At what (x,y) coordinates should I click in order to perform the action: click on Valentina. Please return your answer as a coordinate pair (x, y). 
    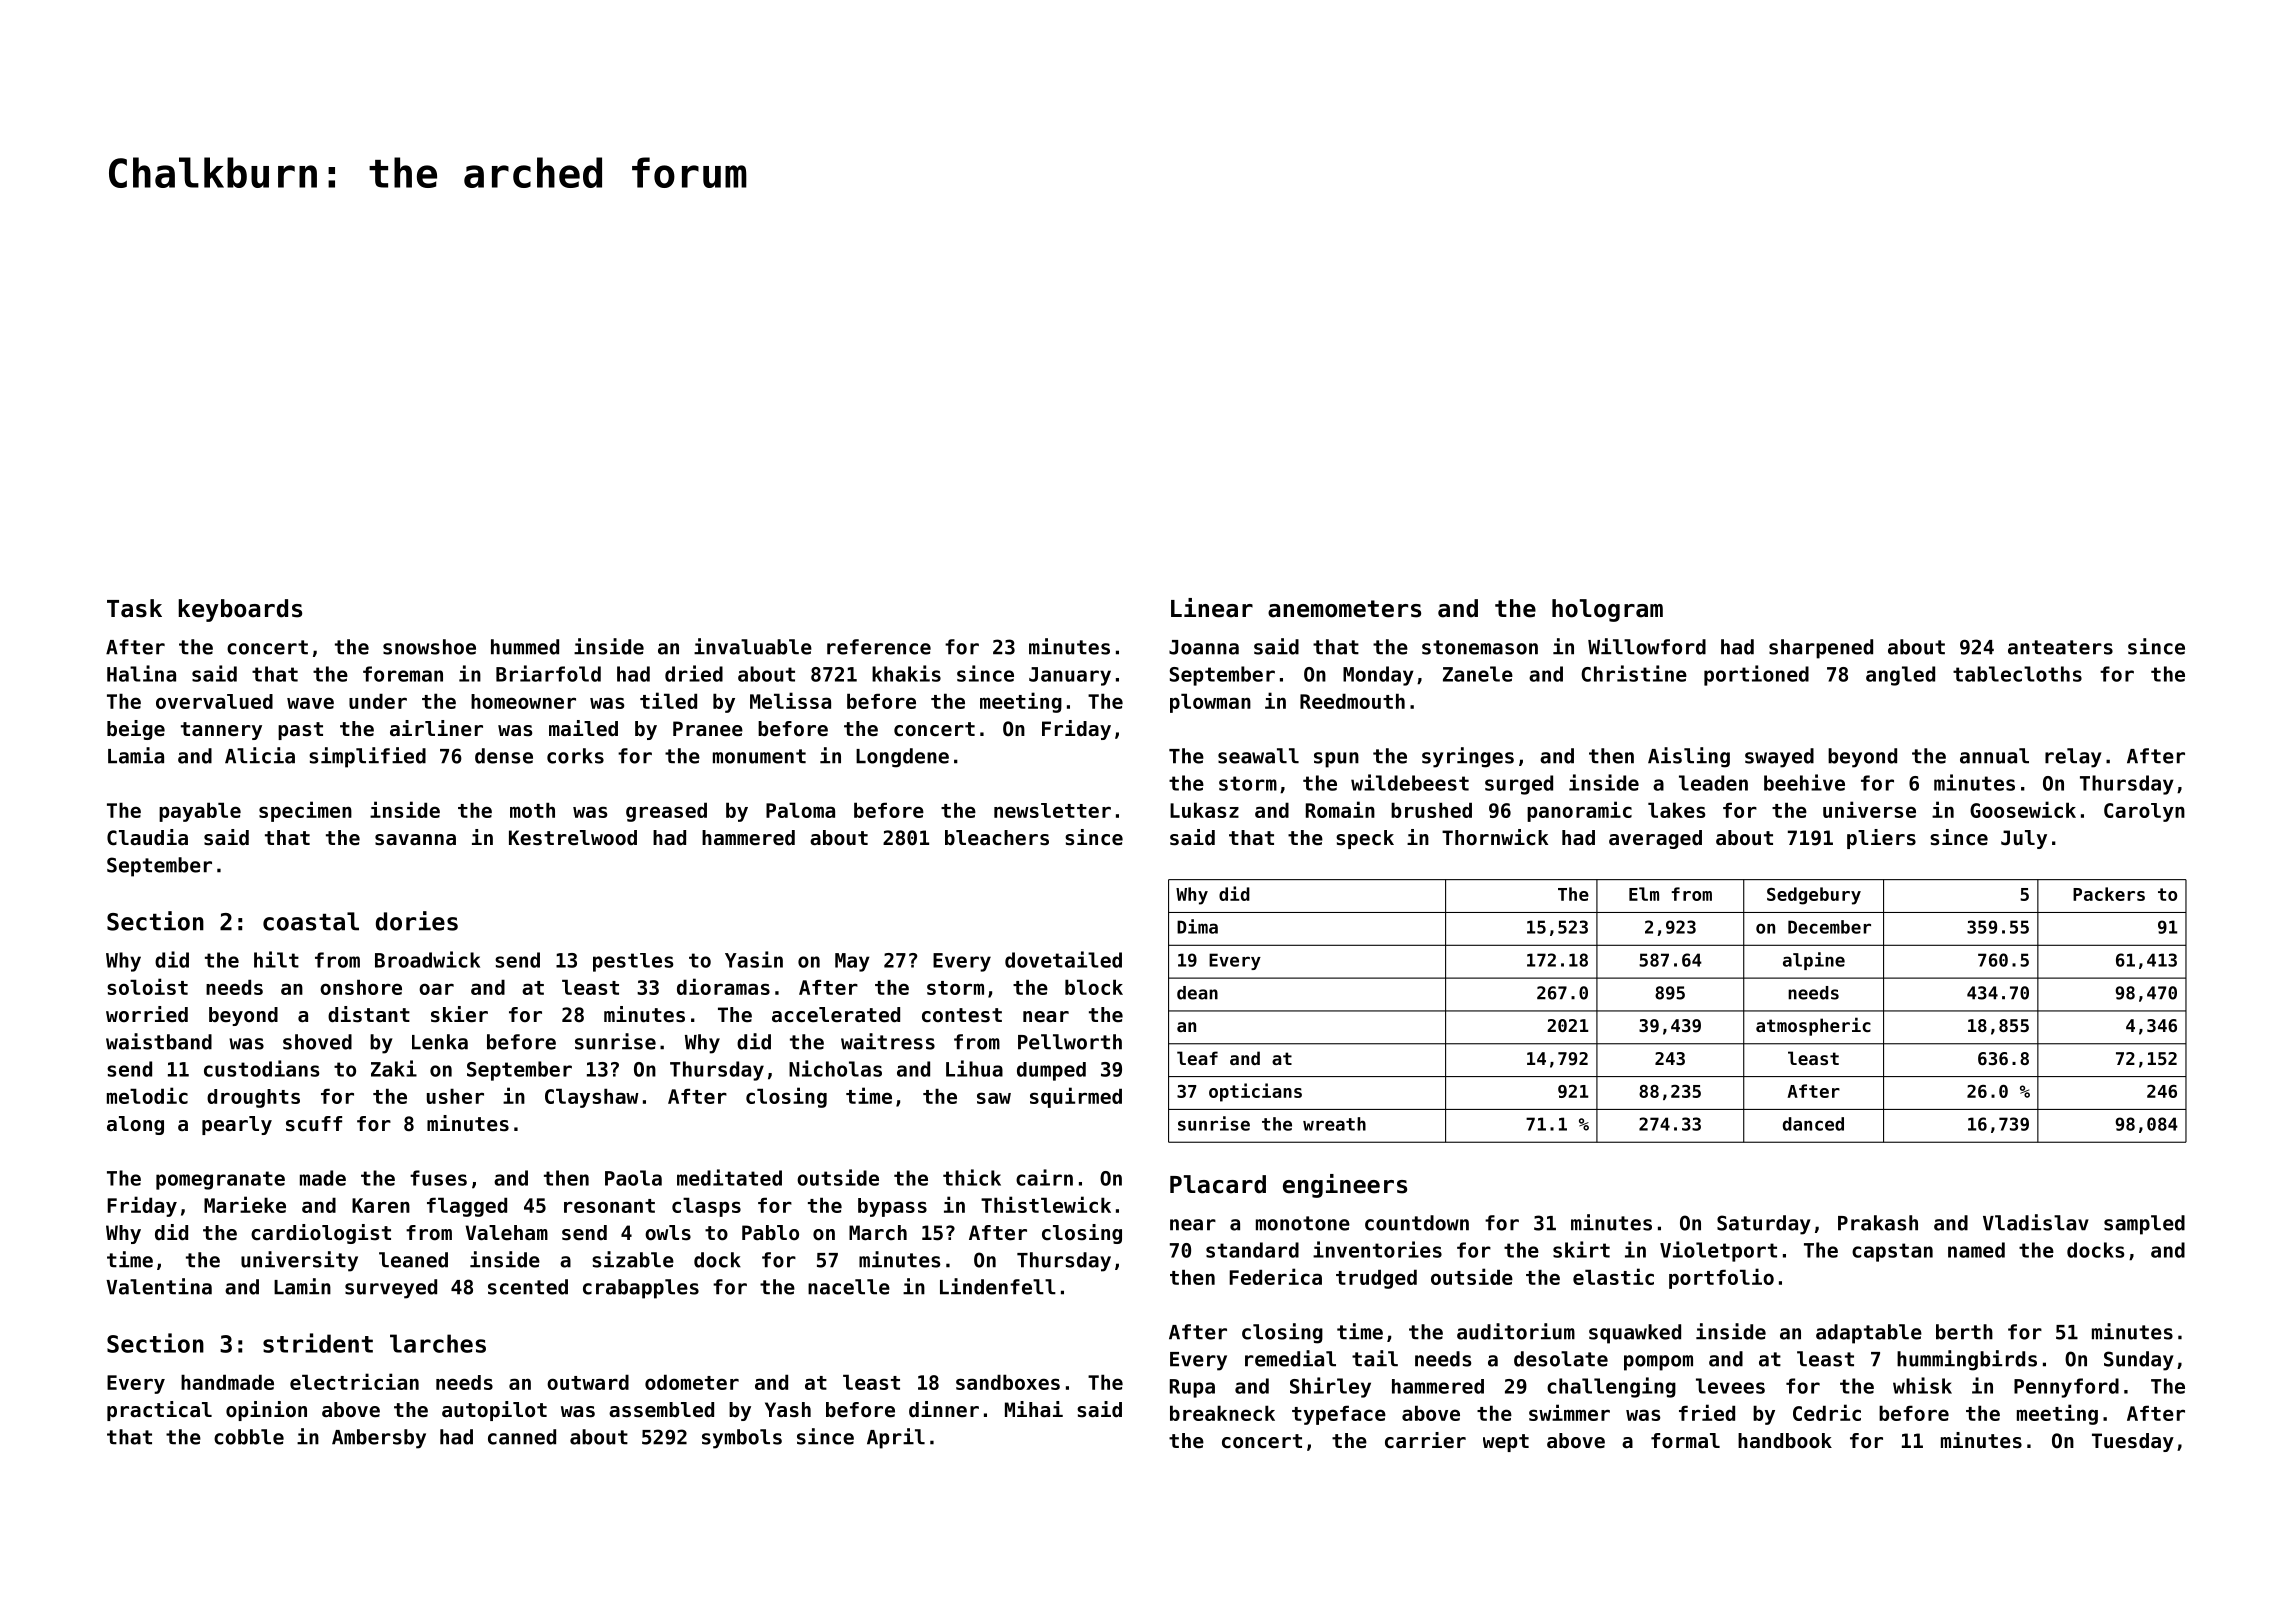
    Looking at the image, I should click on (159, 1286).
